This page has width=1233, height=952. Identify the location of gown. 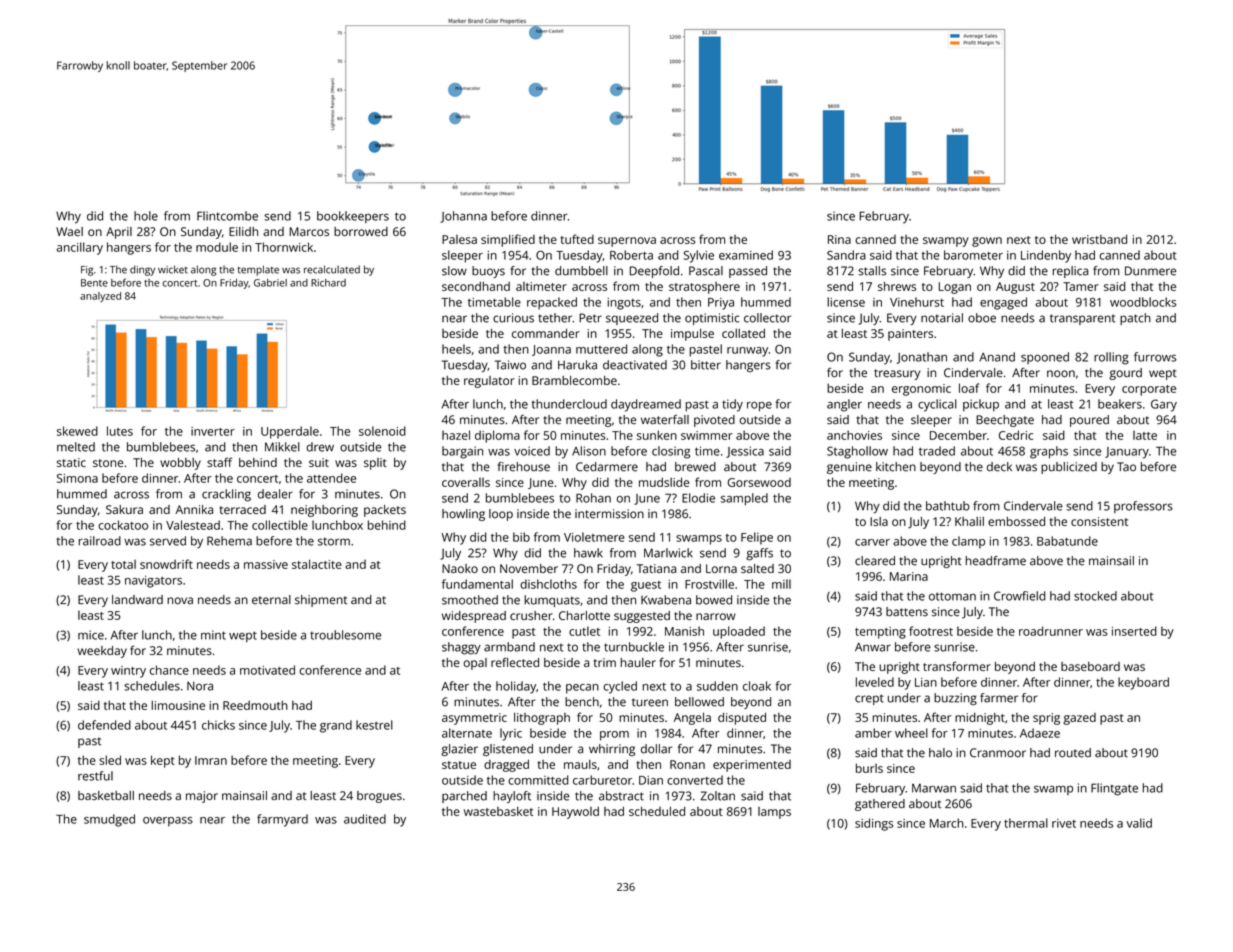
(987, 242).
